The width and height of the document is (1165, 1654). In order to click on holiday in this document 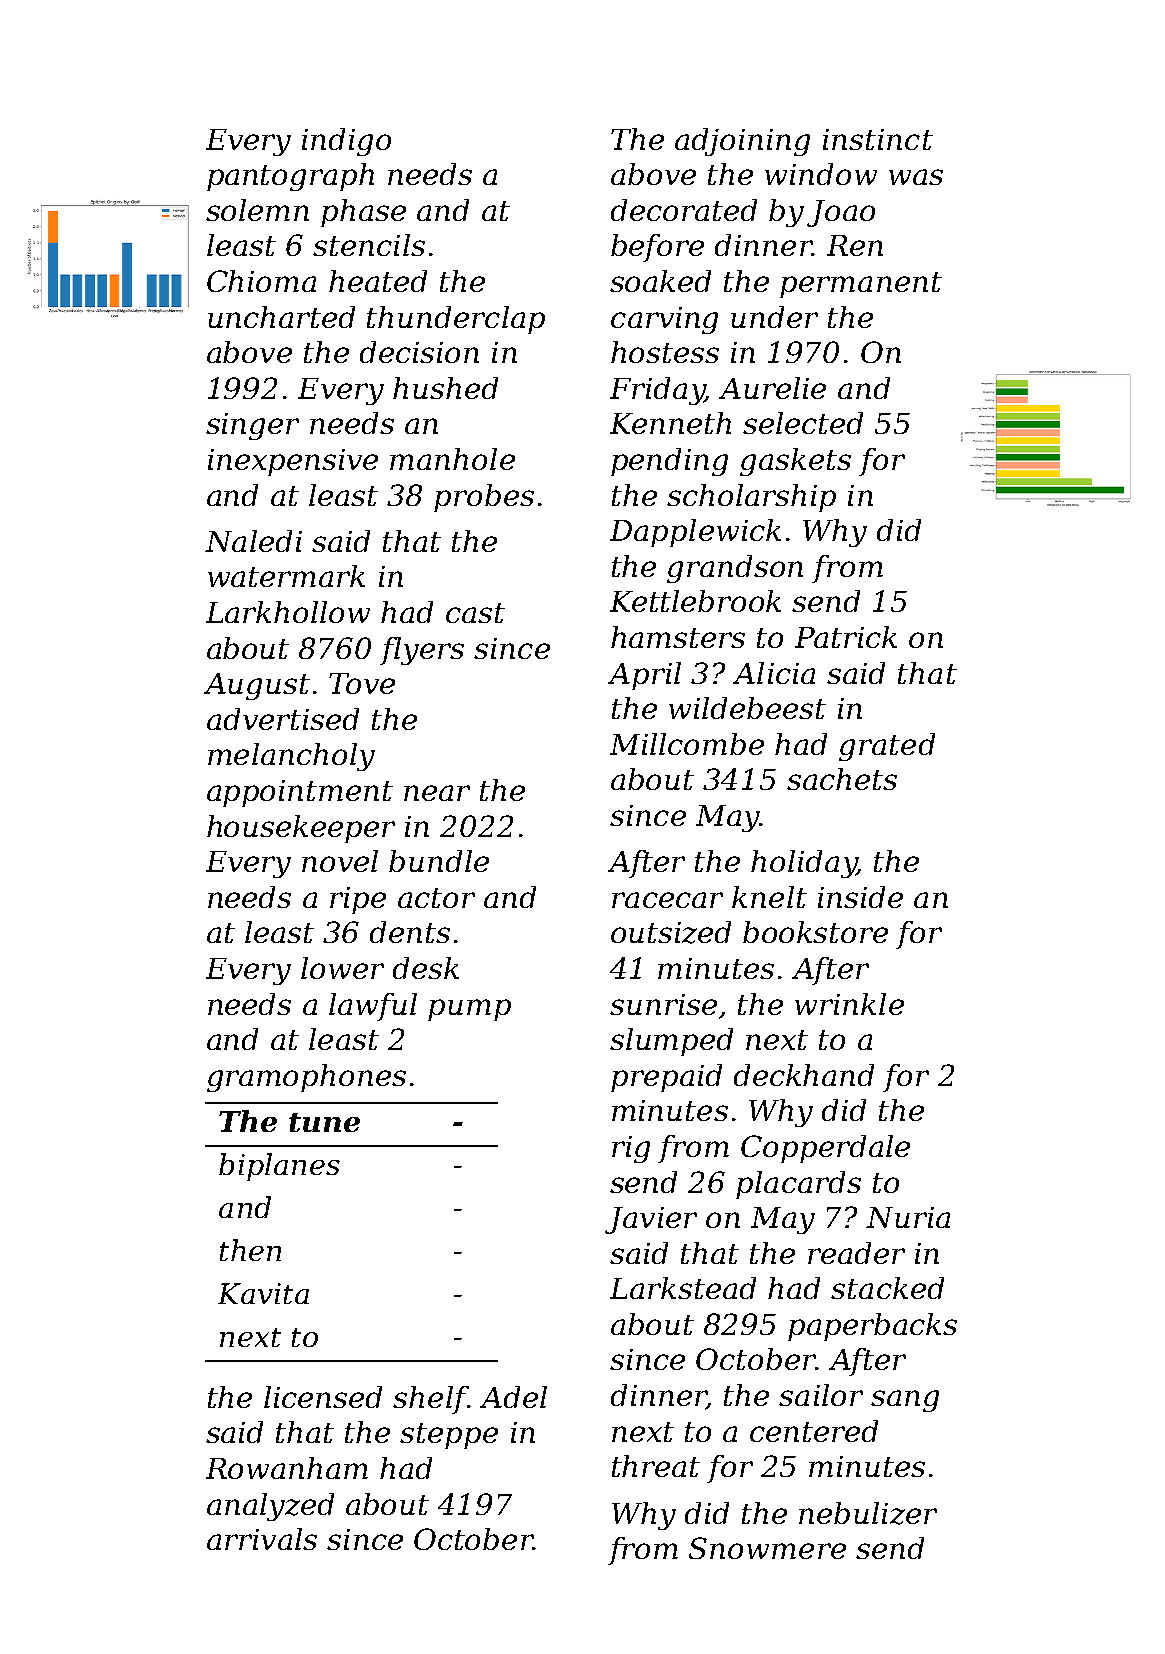, I will do `click(804, 864)`.
